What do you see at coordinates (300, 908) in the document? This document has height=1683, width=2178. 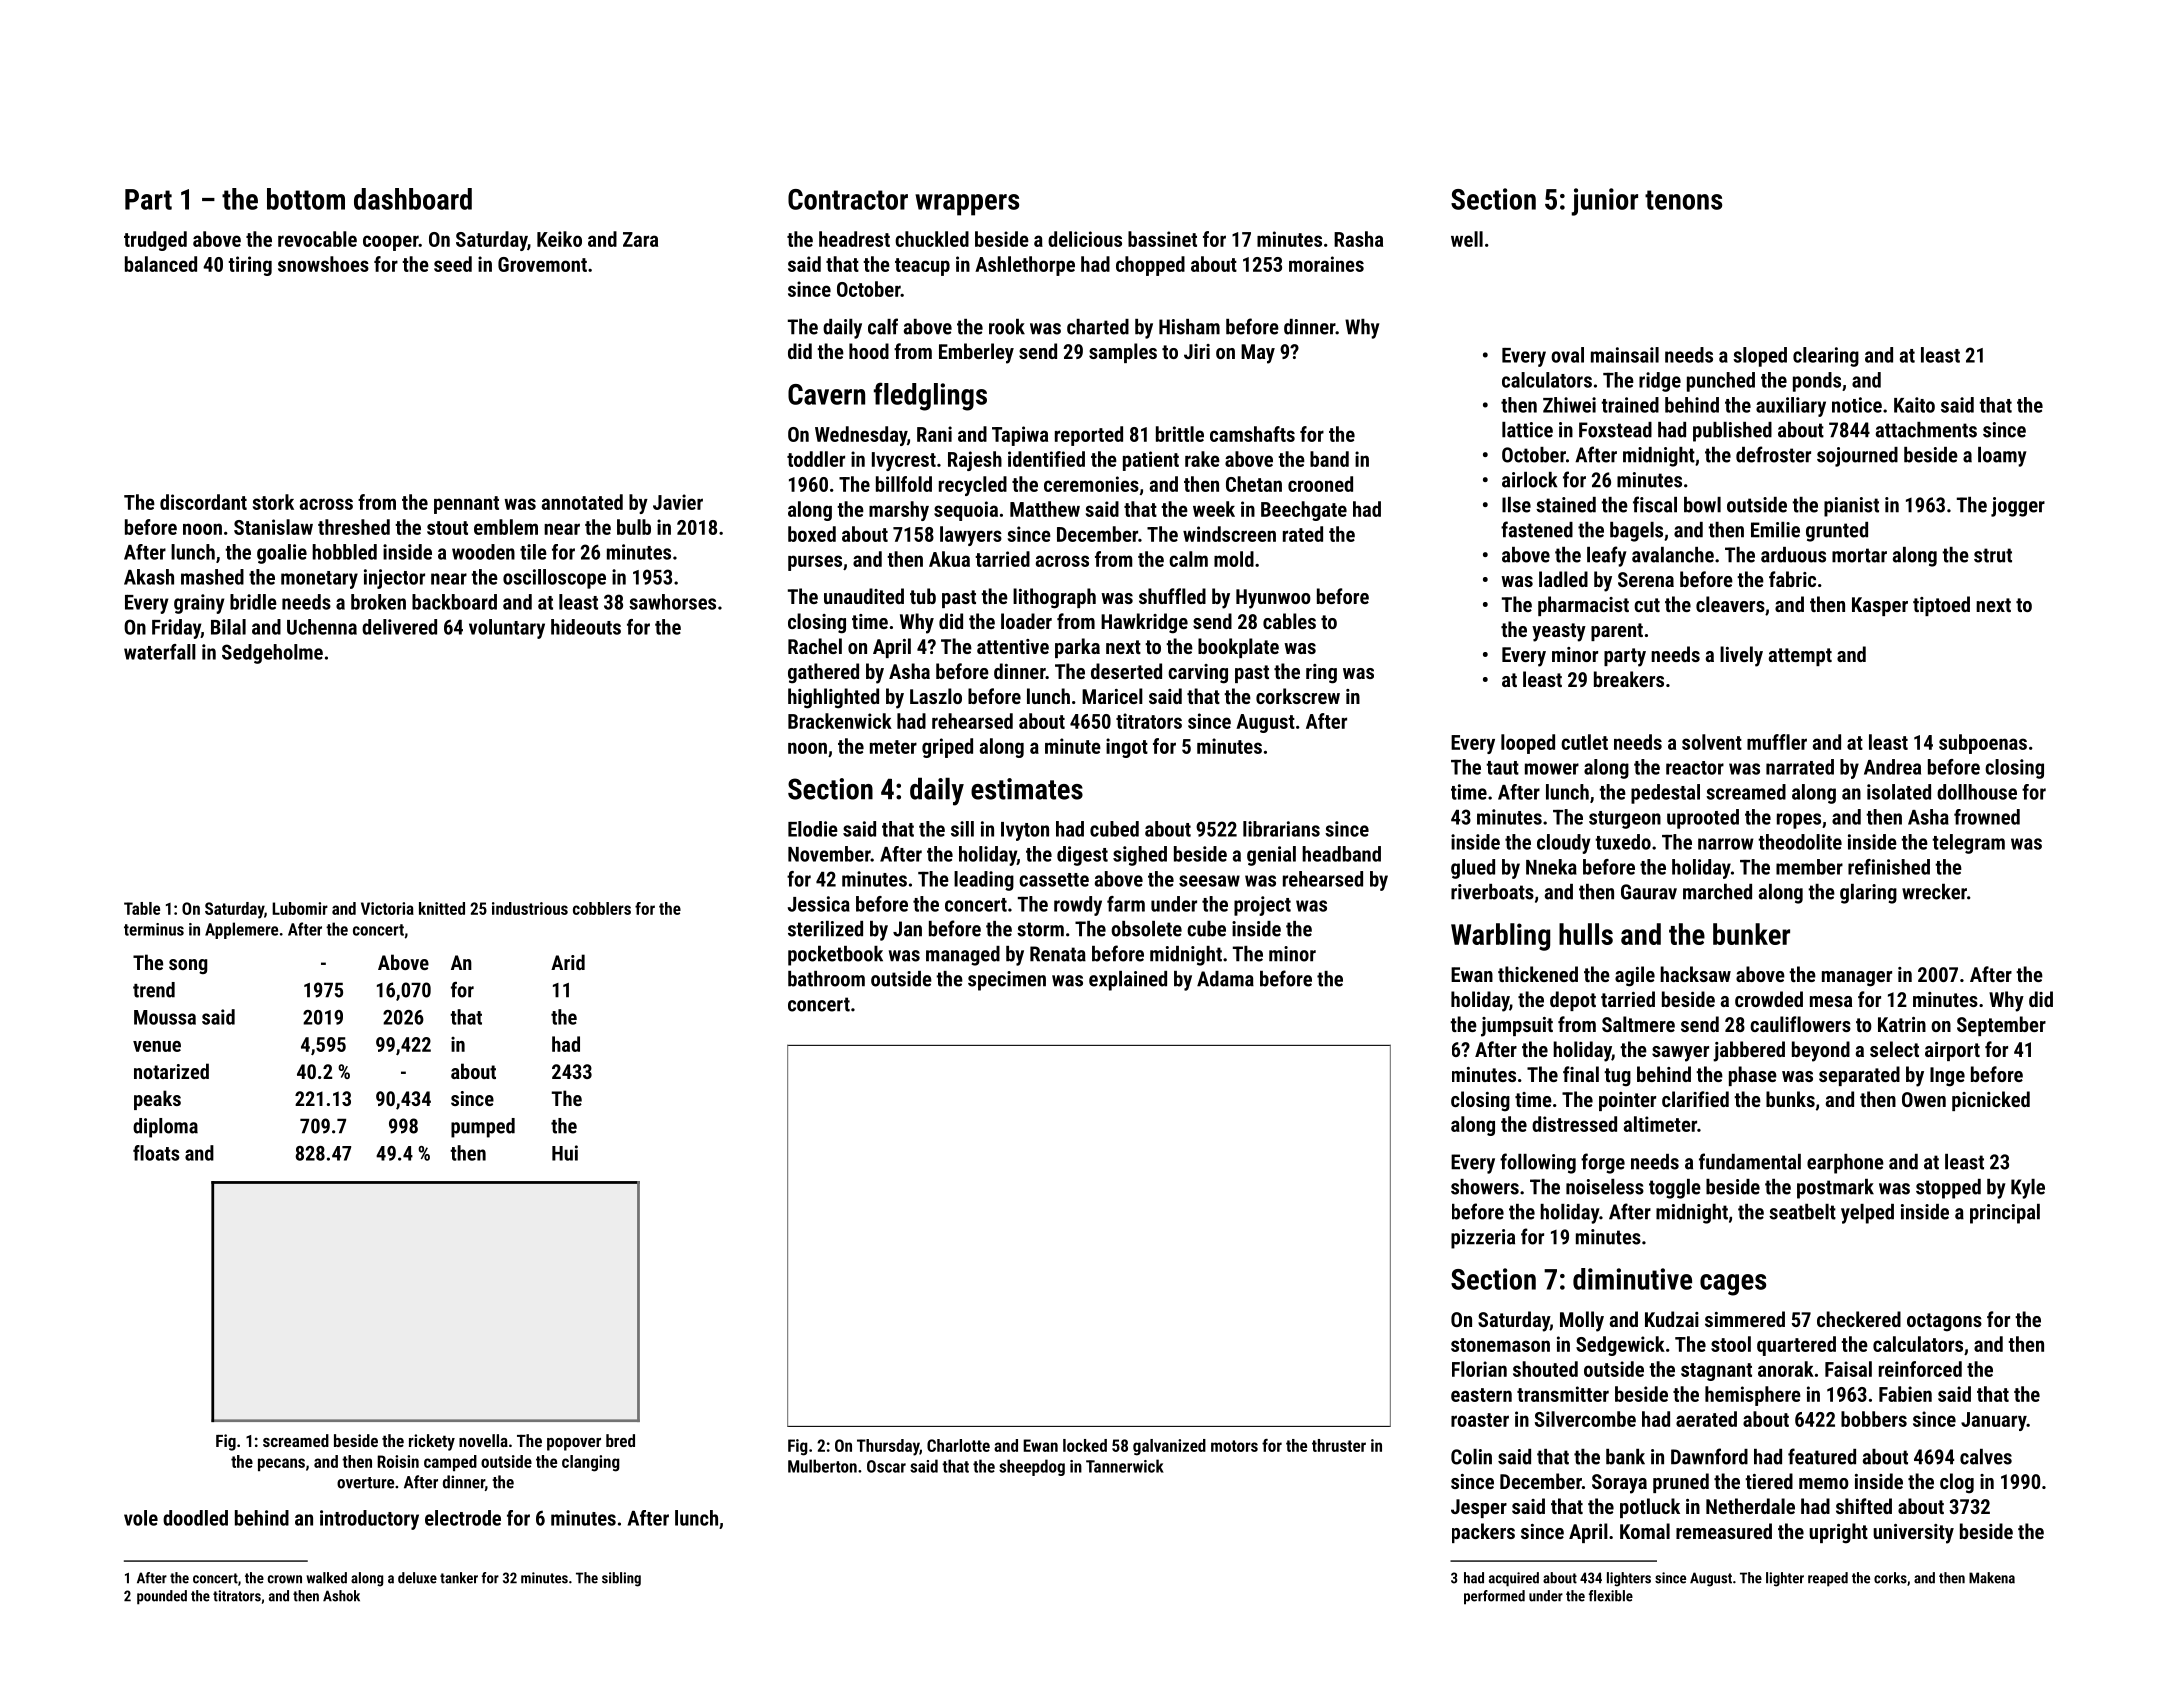 I see `Lubomir` at bounding box center [300, 908].
